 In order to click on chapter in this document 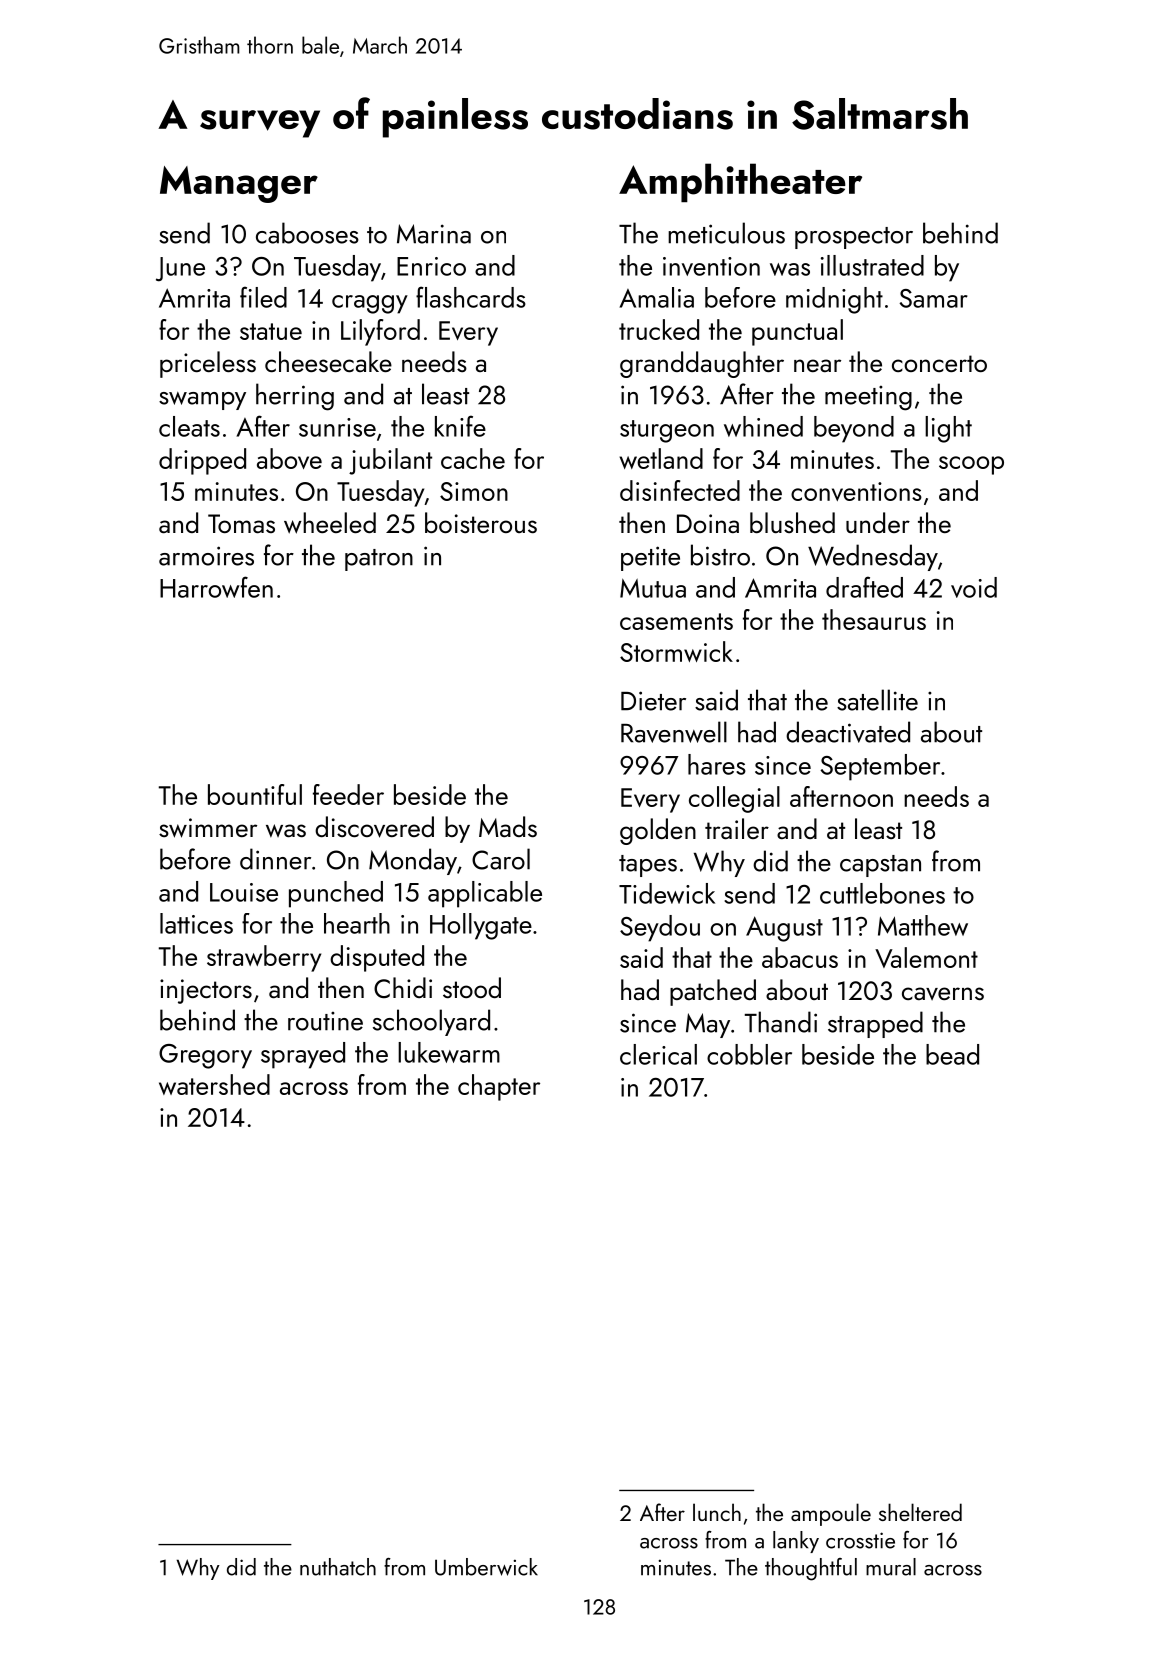, I will do `click(499, 1087)`.
